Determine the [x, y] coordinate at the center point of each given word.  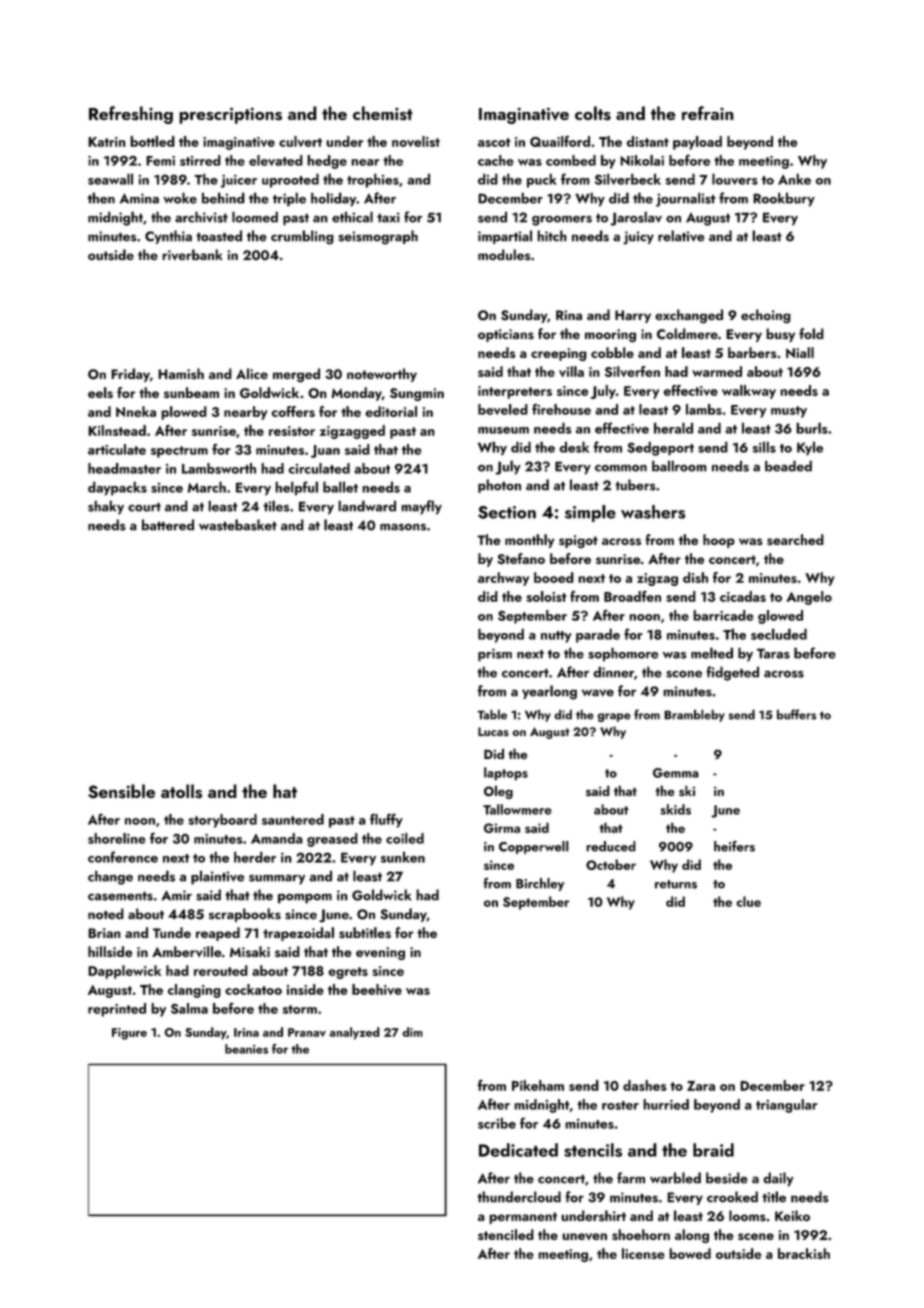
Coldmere [687, 334]
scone [684, 674]
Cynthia [168, 237]
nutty [556, 637]
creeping [559, 354]
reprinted [117, 1010]
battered [168, 525]
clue [748, 901]
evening [380, 953]
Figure [129, 1034]
